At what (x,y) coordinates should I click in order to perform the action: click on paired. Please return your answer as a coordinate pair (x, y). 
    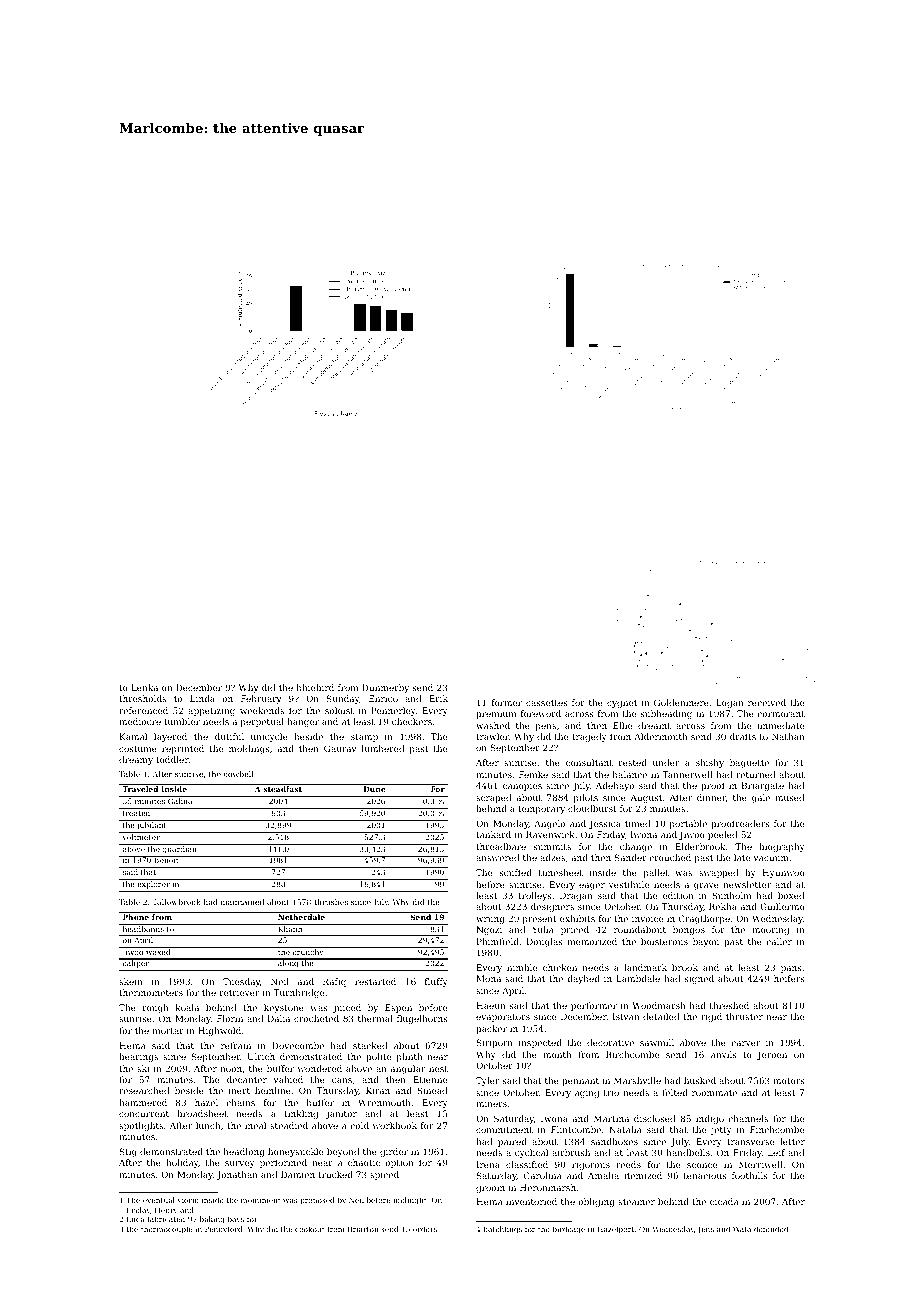
    Looking at the image, I should click on (512, 1142).
